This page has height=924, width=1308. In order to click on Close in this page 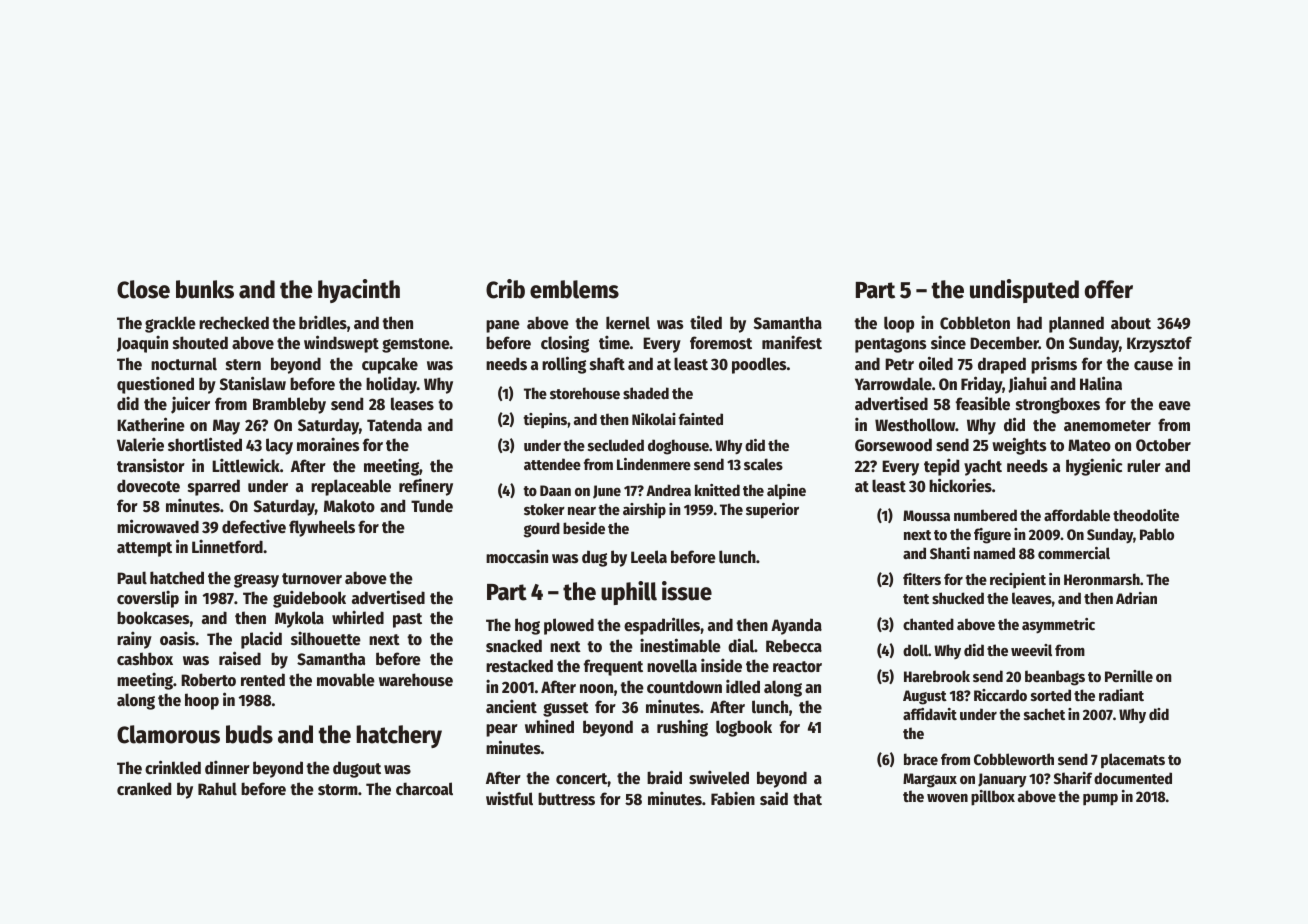, I will do `click(143, 289)`.
